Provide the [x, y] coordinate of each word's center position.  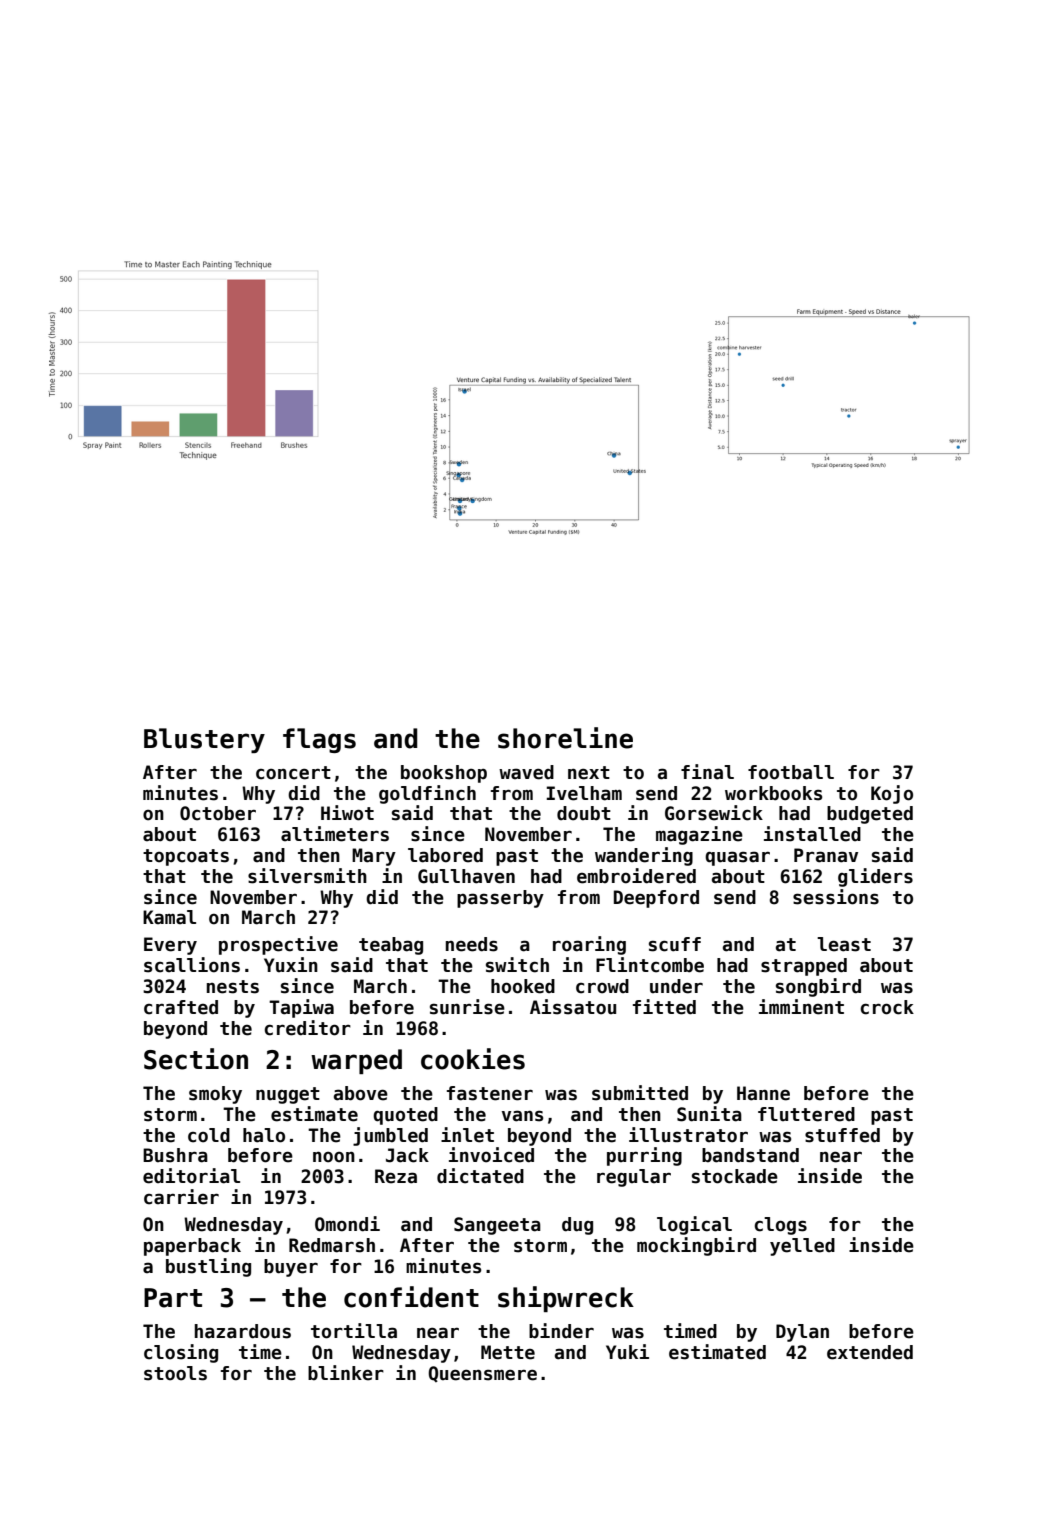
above [361, 1093]
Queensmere [482, 1374]
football [791, 772]
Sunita [709, 1114]
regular [634, 1178]
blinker [346, 1373]
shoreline [565, 738]
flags [319, 740]
